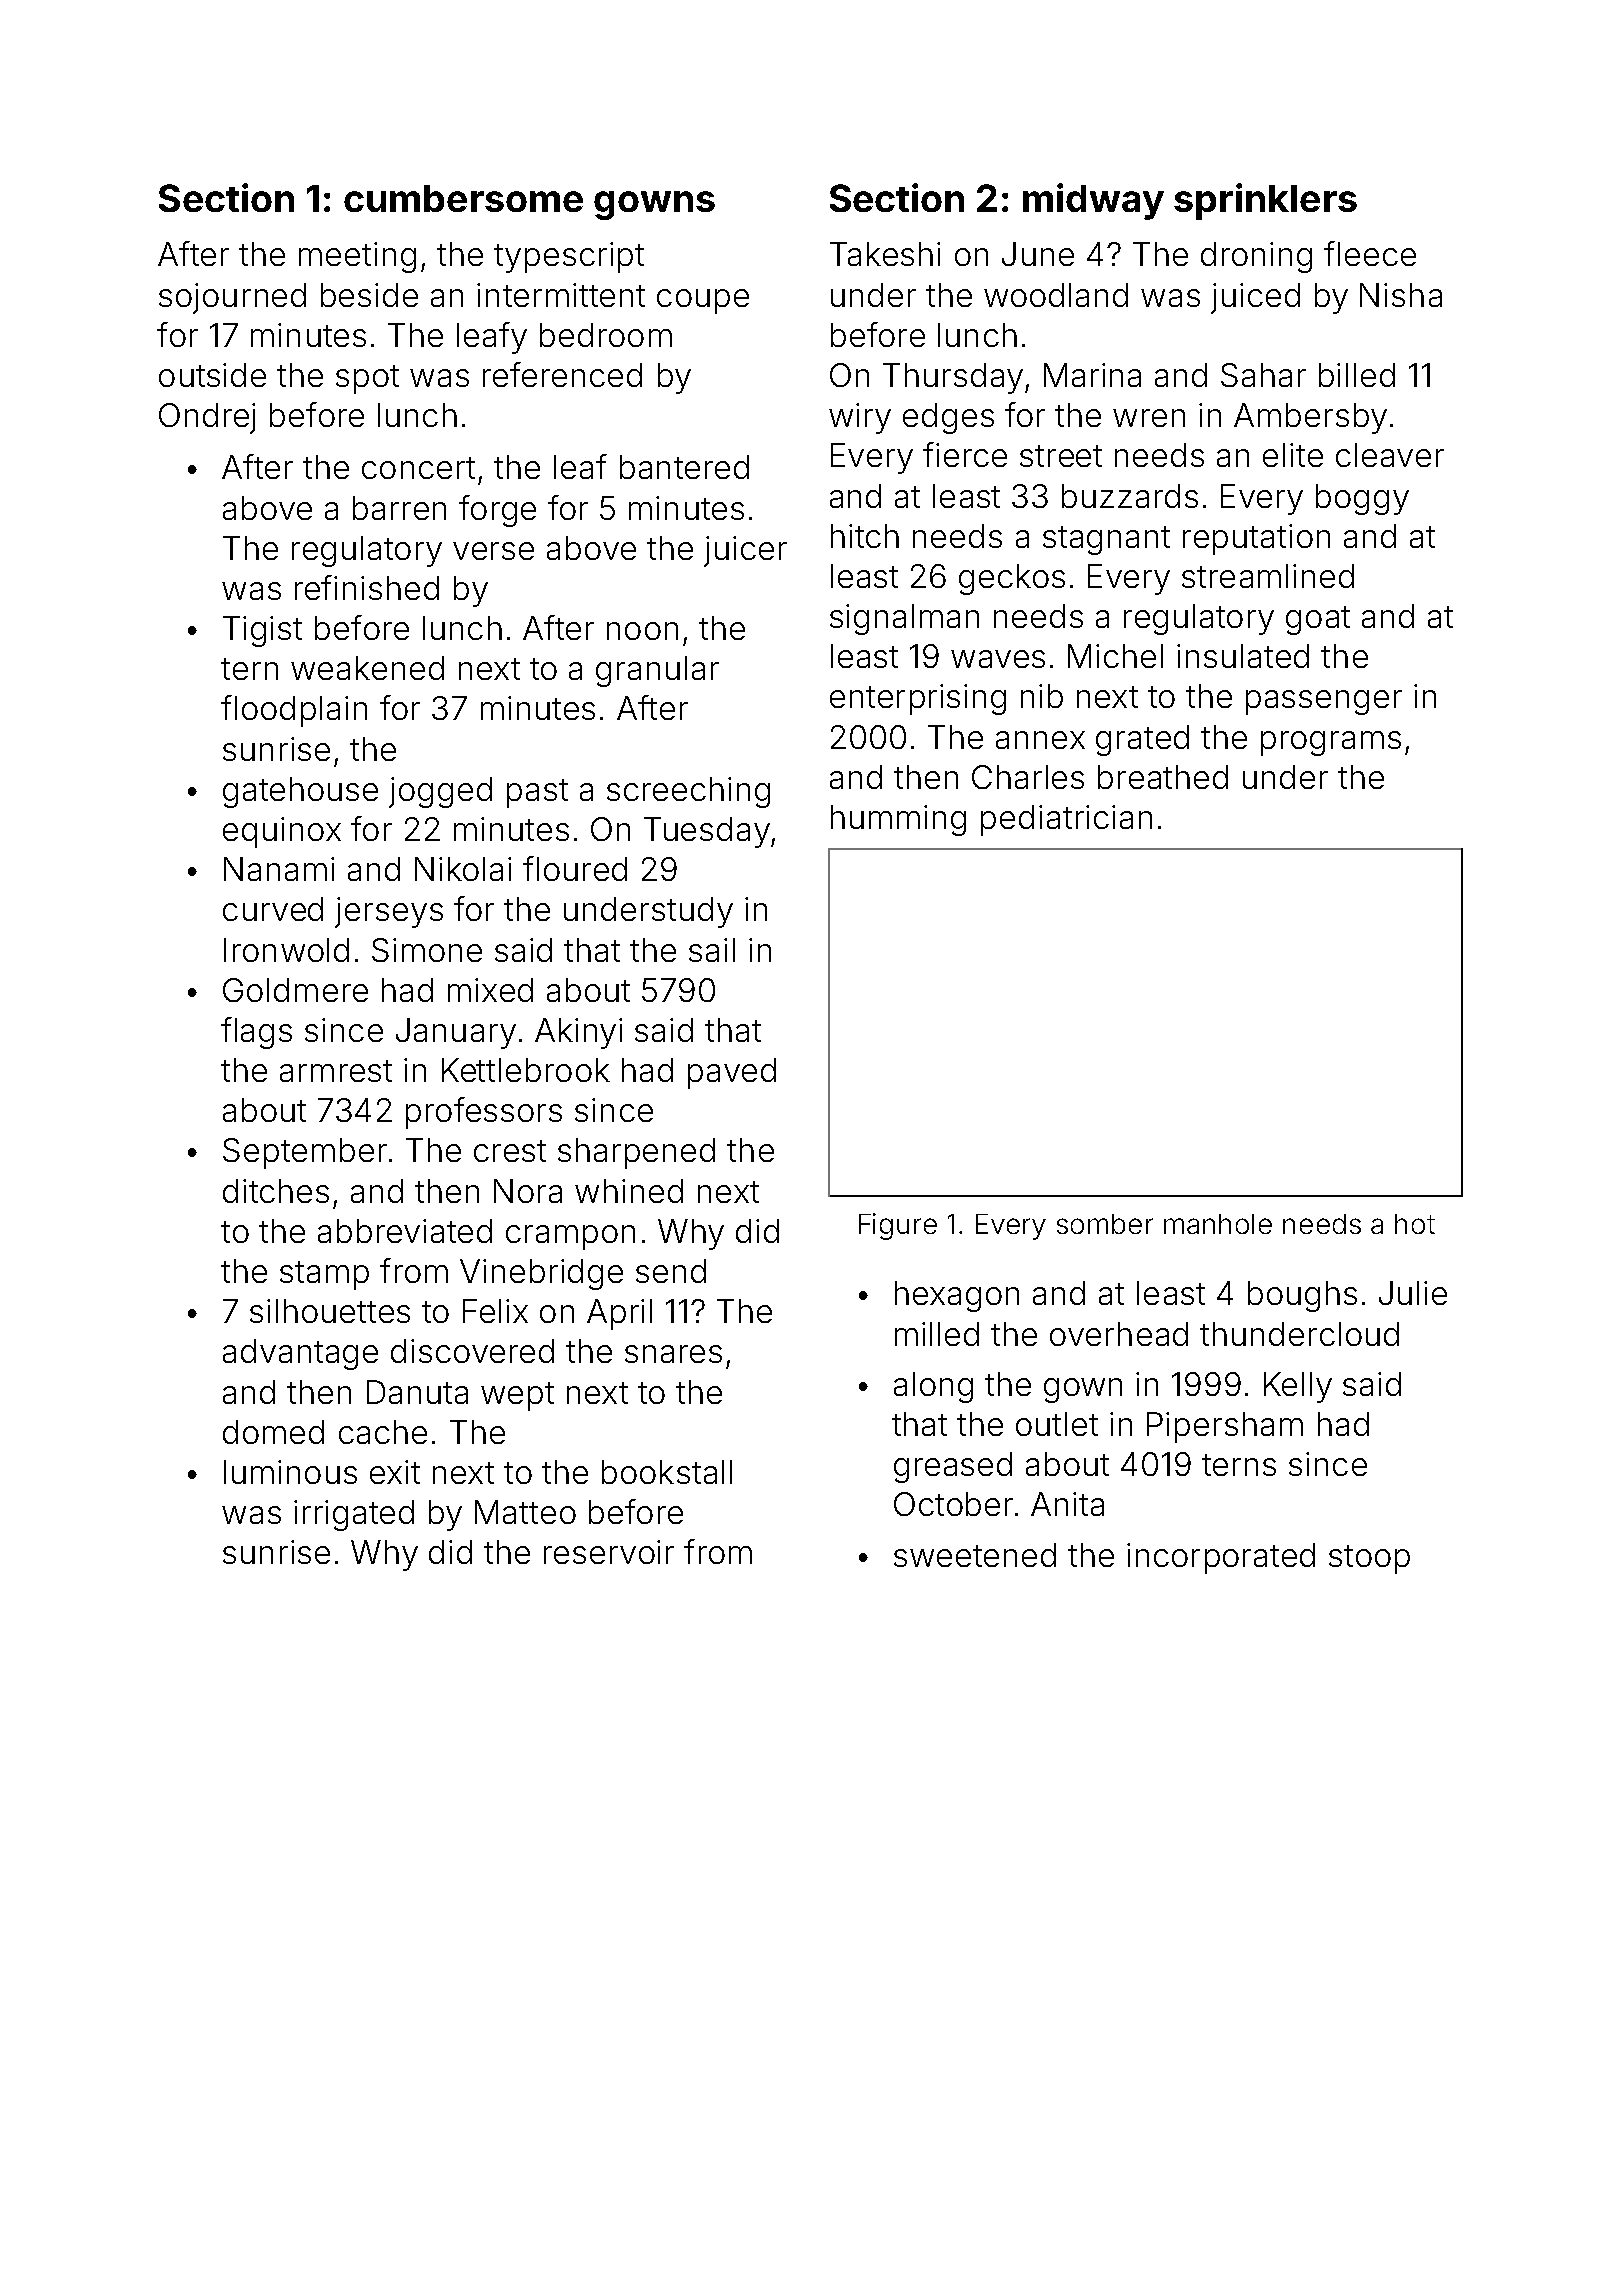  Describe the element at coordinates (1390, 455) in the screenshot. I see `cleaver` at that location.
